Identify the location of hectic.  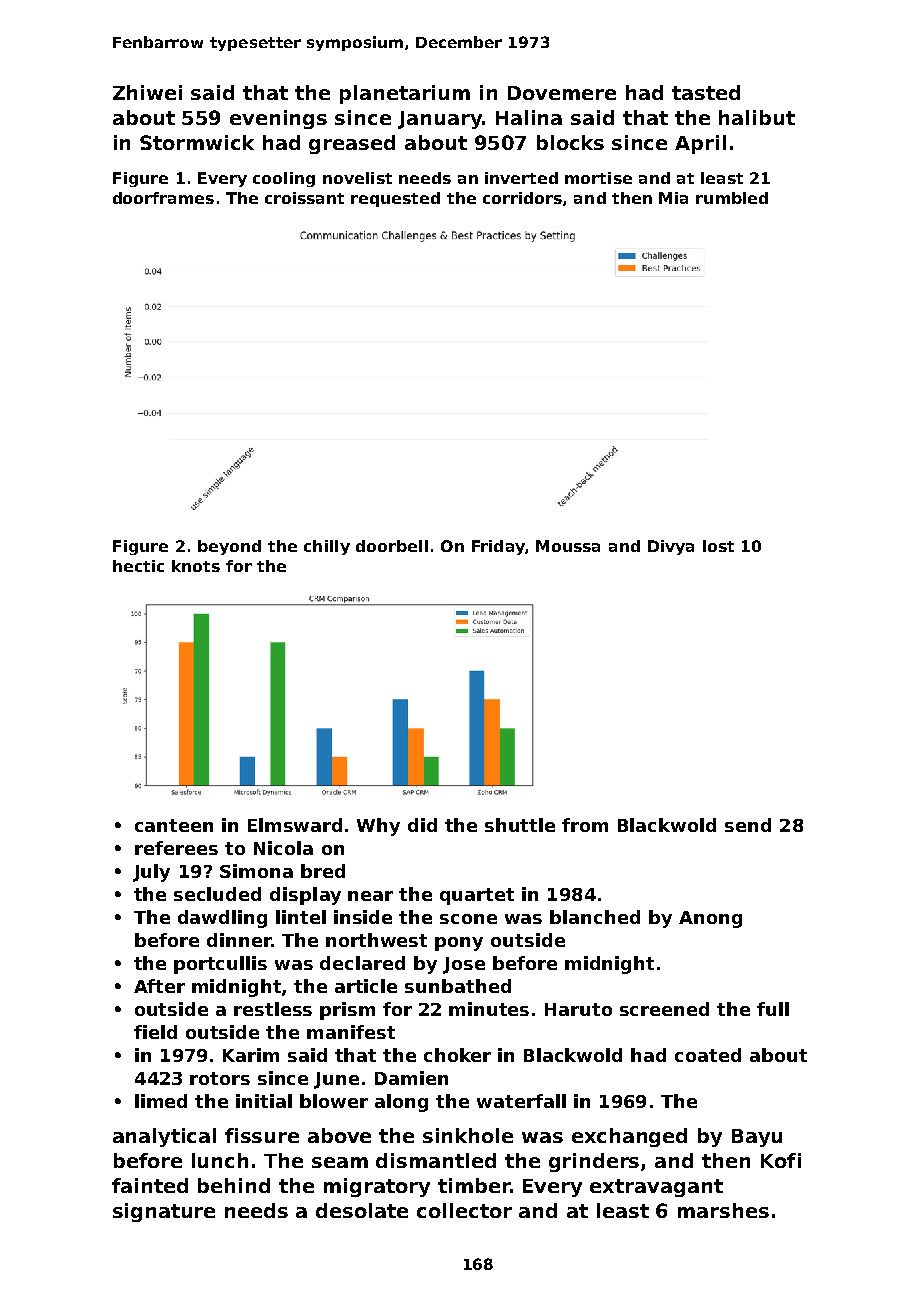
(138, 566).
